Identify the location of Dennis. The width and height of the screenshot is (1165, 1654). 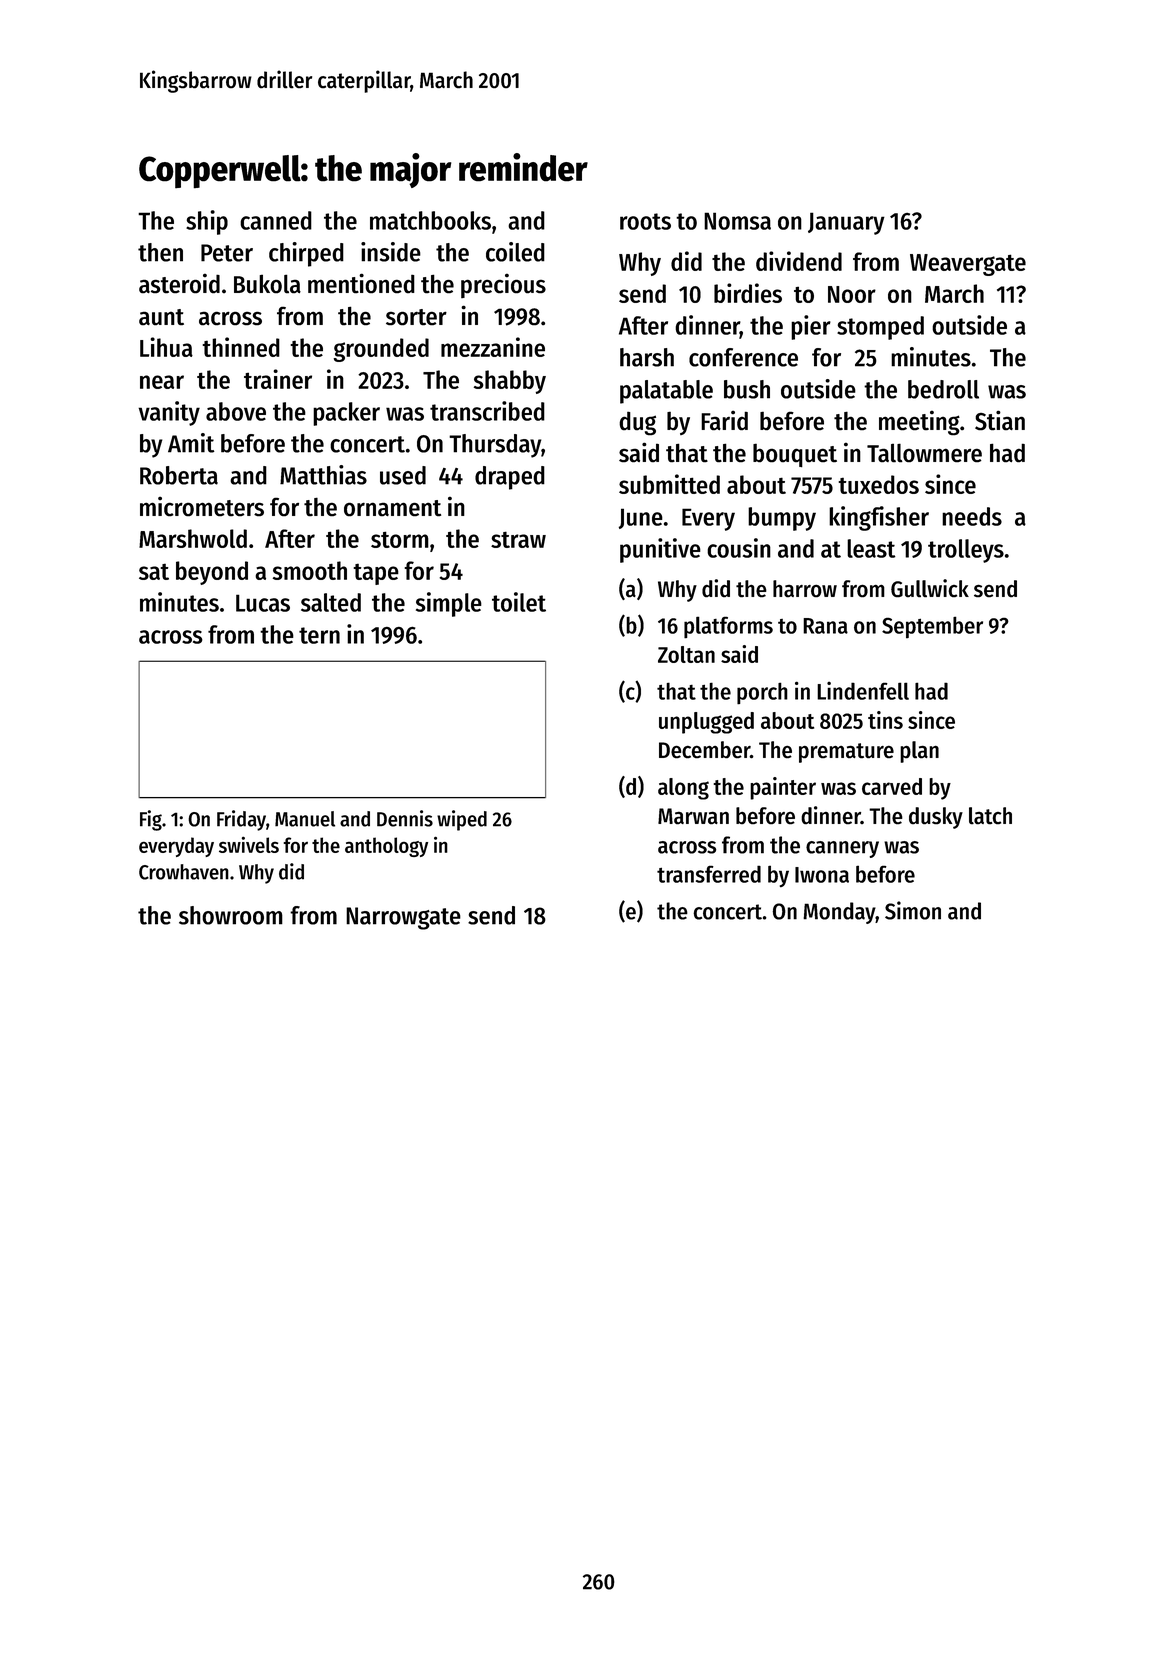
(405, 818).
